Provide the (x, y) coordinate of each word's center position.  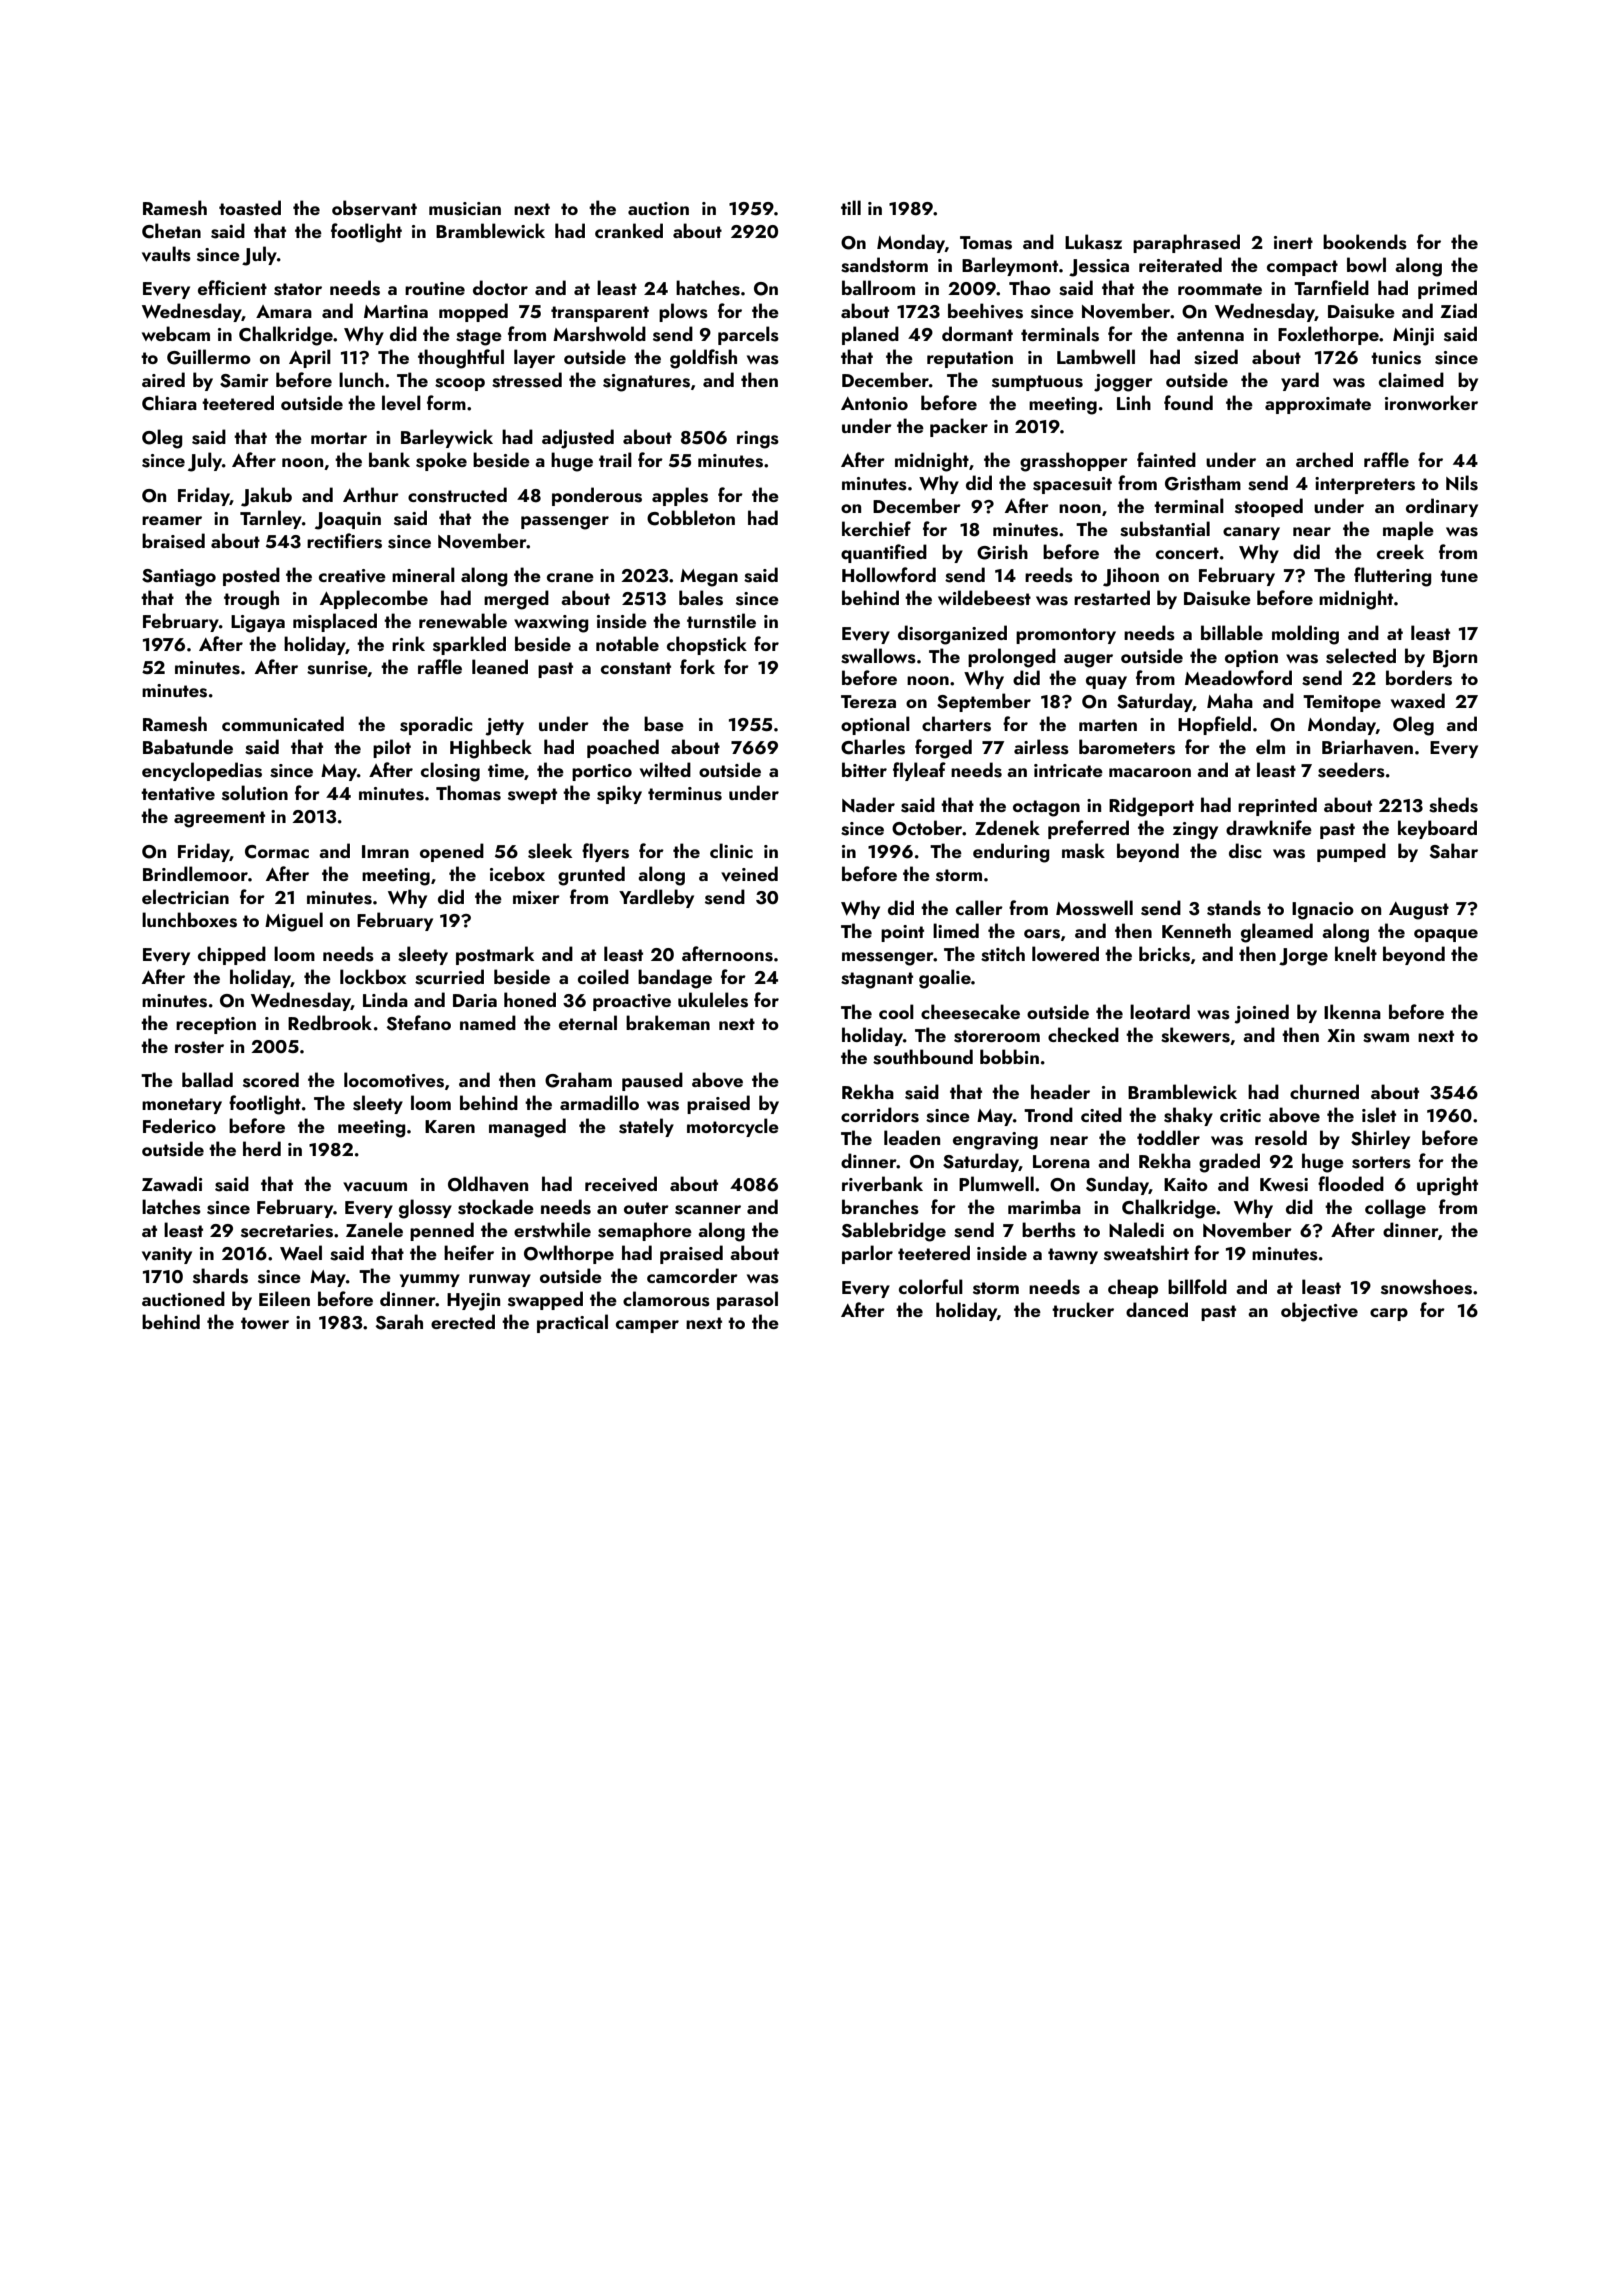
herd (262, 1148)
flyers (605, 852)
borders (1419, 678)
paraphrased (1186, 243)
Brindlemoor (195, 873)
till (851, 207)
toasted (250, 208)
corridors (880, 1115)
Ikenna (1352, 1011)
